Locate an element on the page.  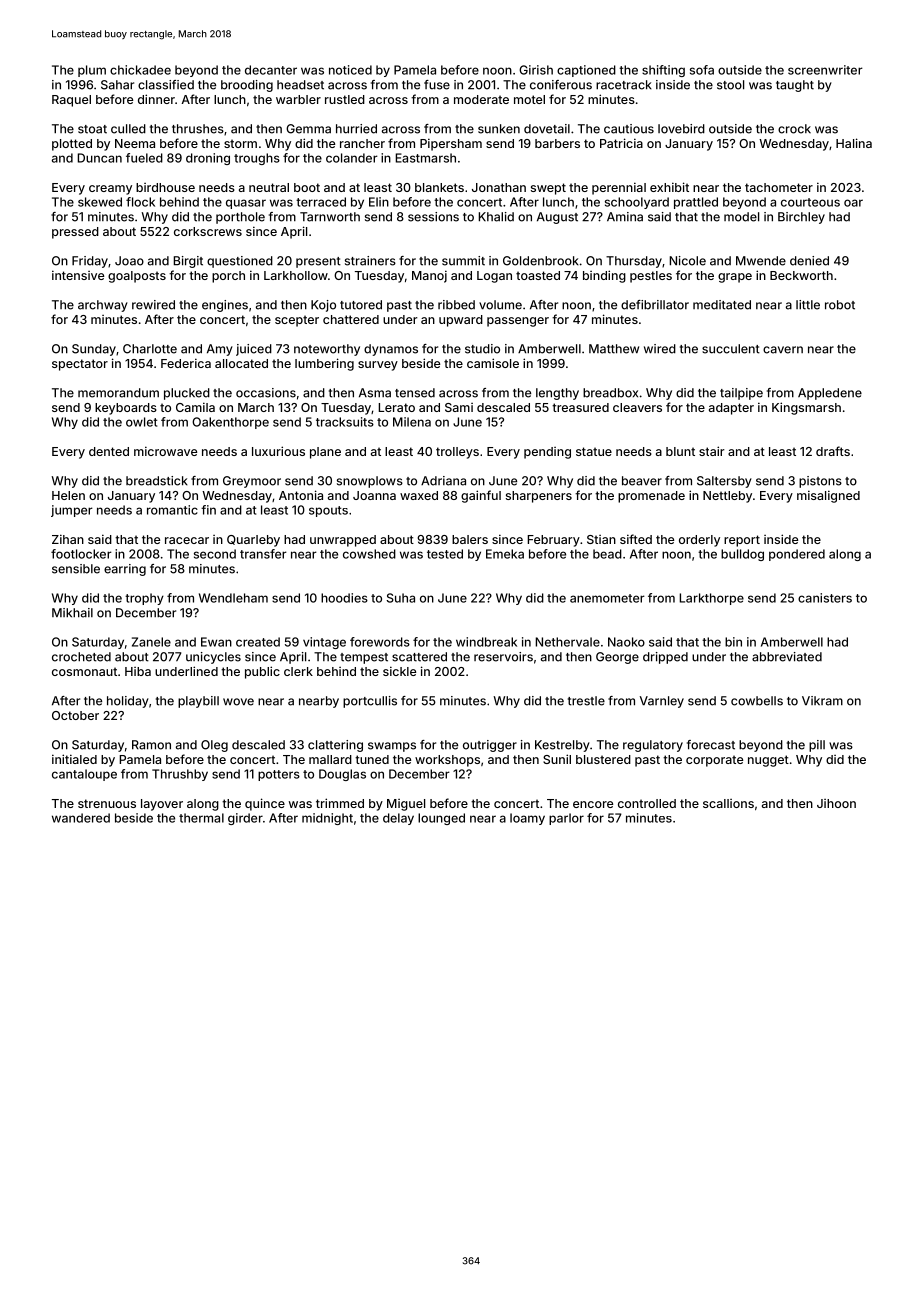
captioned is located at coordinates (586, 71).
